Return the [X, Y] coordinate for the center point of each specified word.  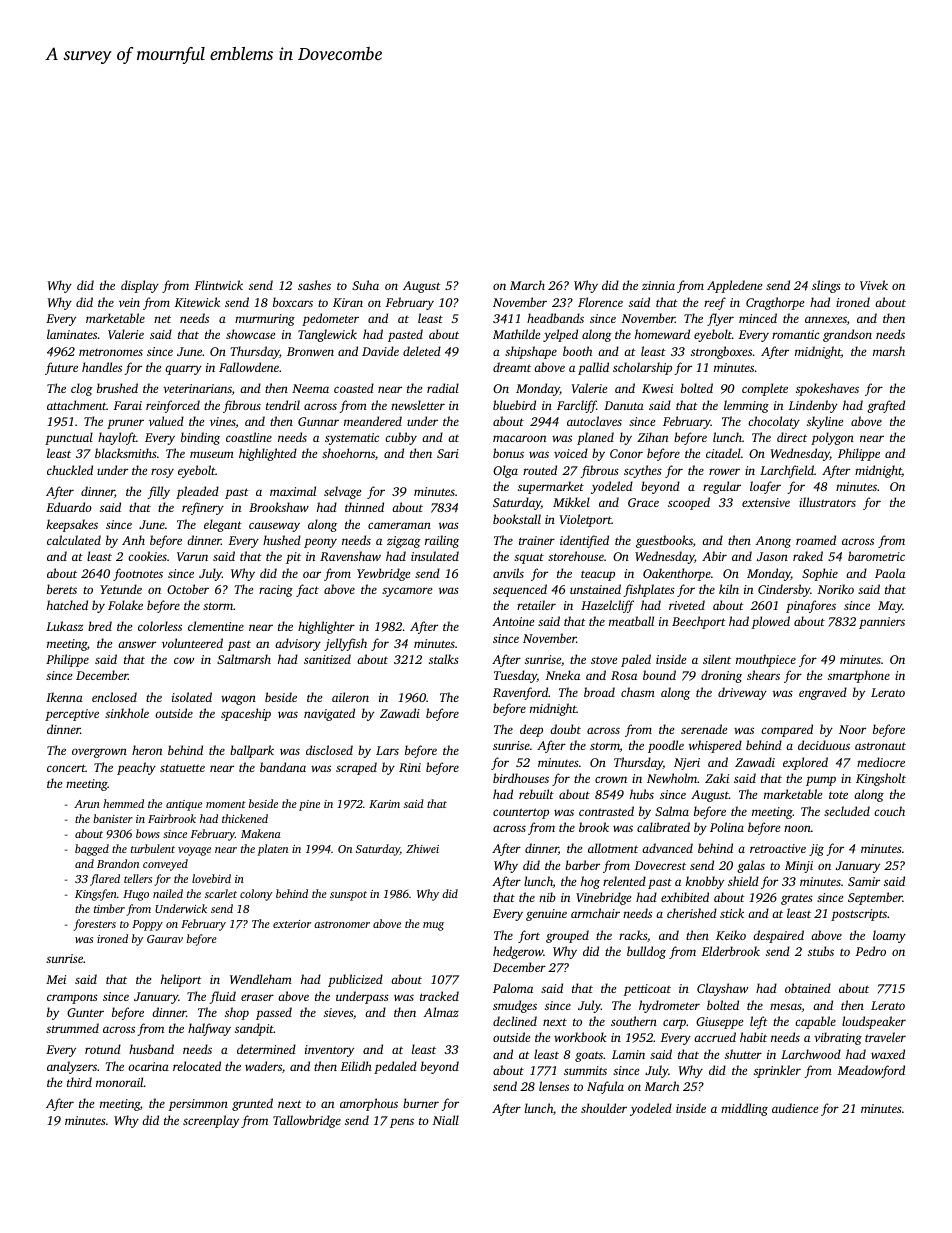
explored [805, 763]
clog [82, 389]
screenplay [211, 1121]
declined [515, 1021]
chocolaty [774, 422]
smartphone [859, 676]
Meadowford [871, 1071]
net [162, 319]
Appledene [734, 286]
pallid [593, 368]
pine [309, 805]
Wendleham [261, 979]
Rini [410, 767]
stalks [444, 659]
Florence [600, 302]
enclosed [114, 697]
